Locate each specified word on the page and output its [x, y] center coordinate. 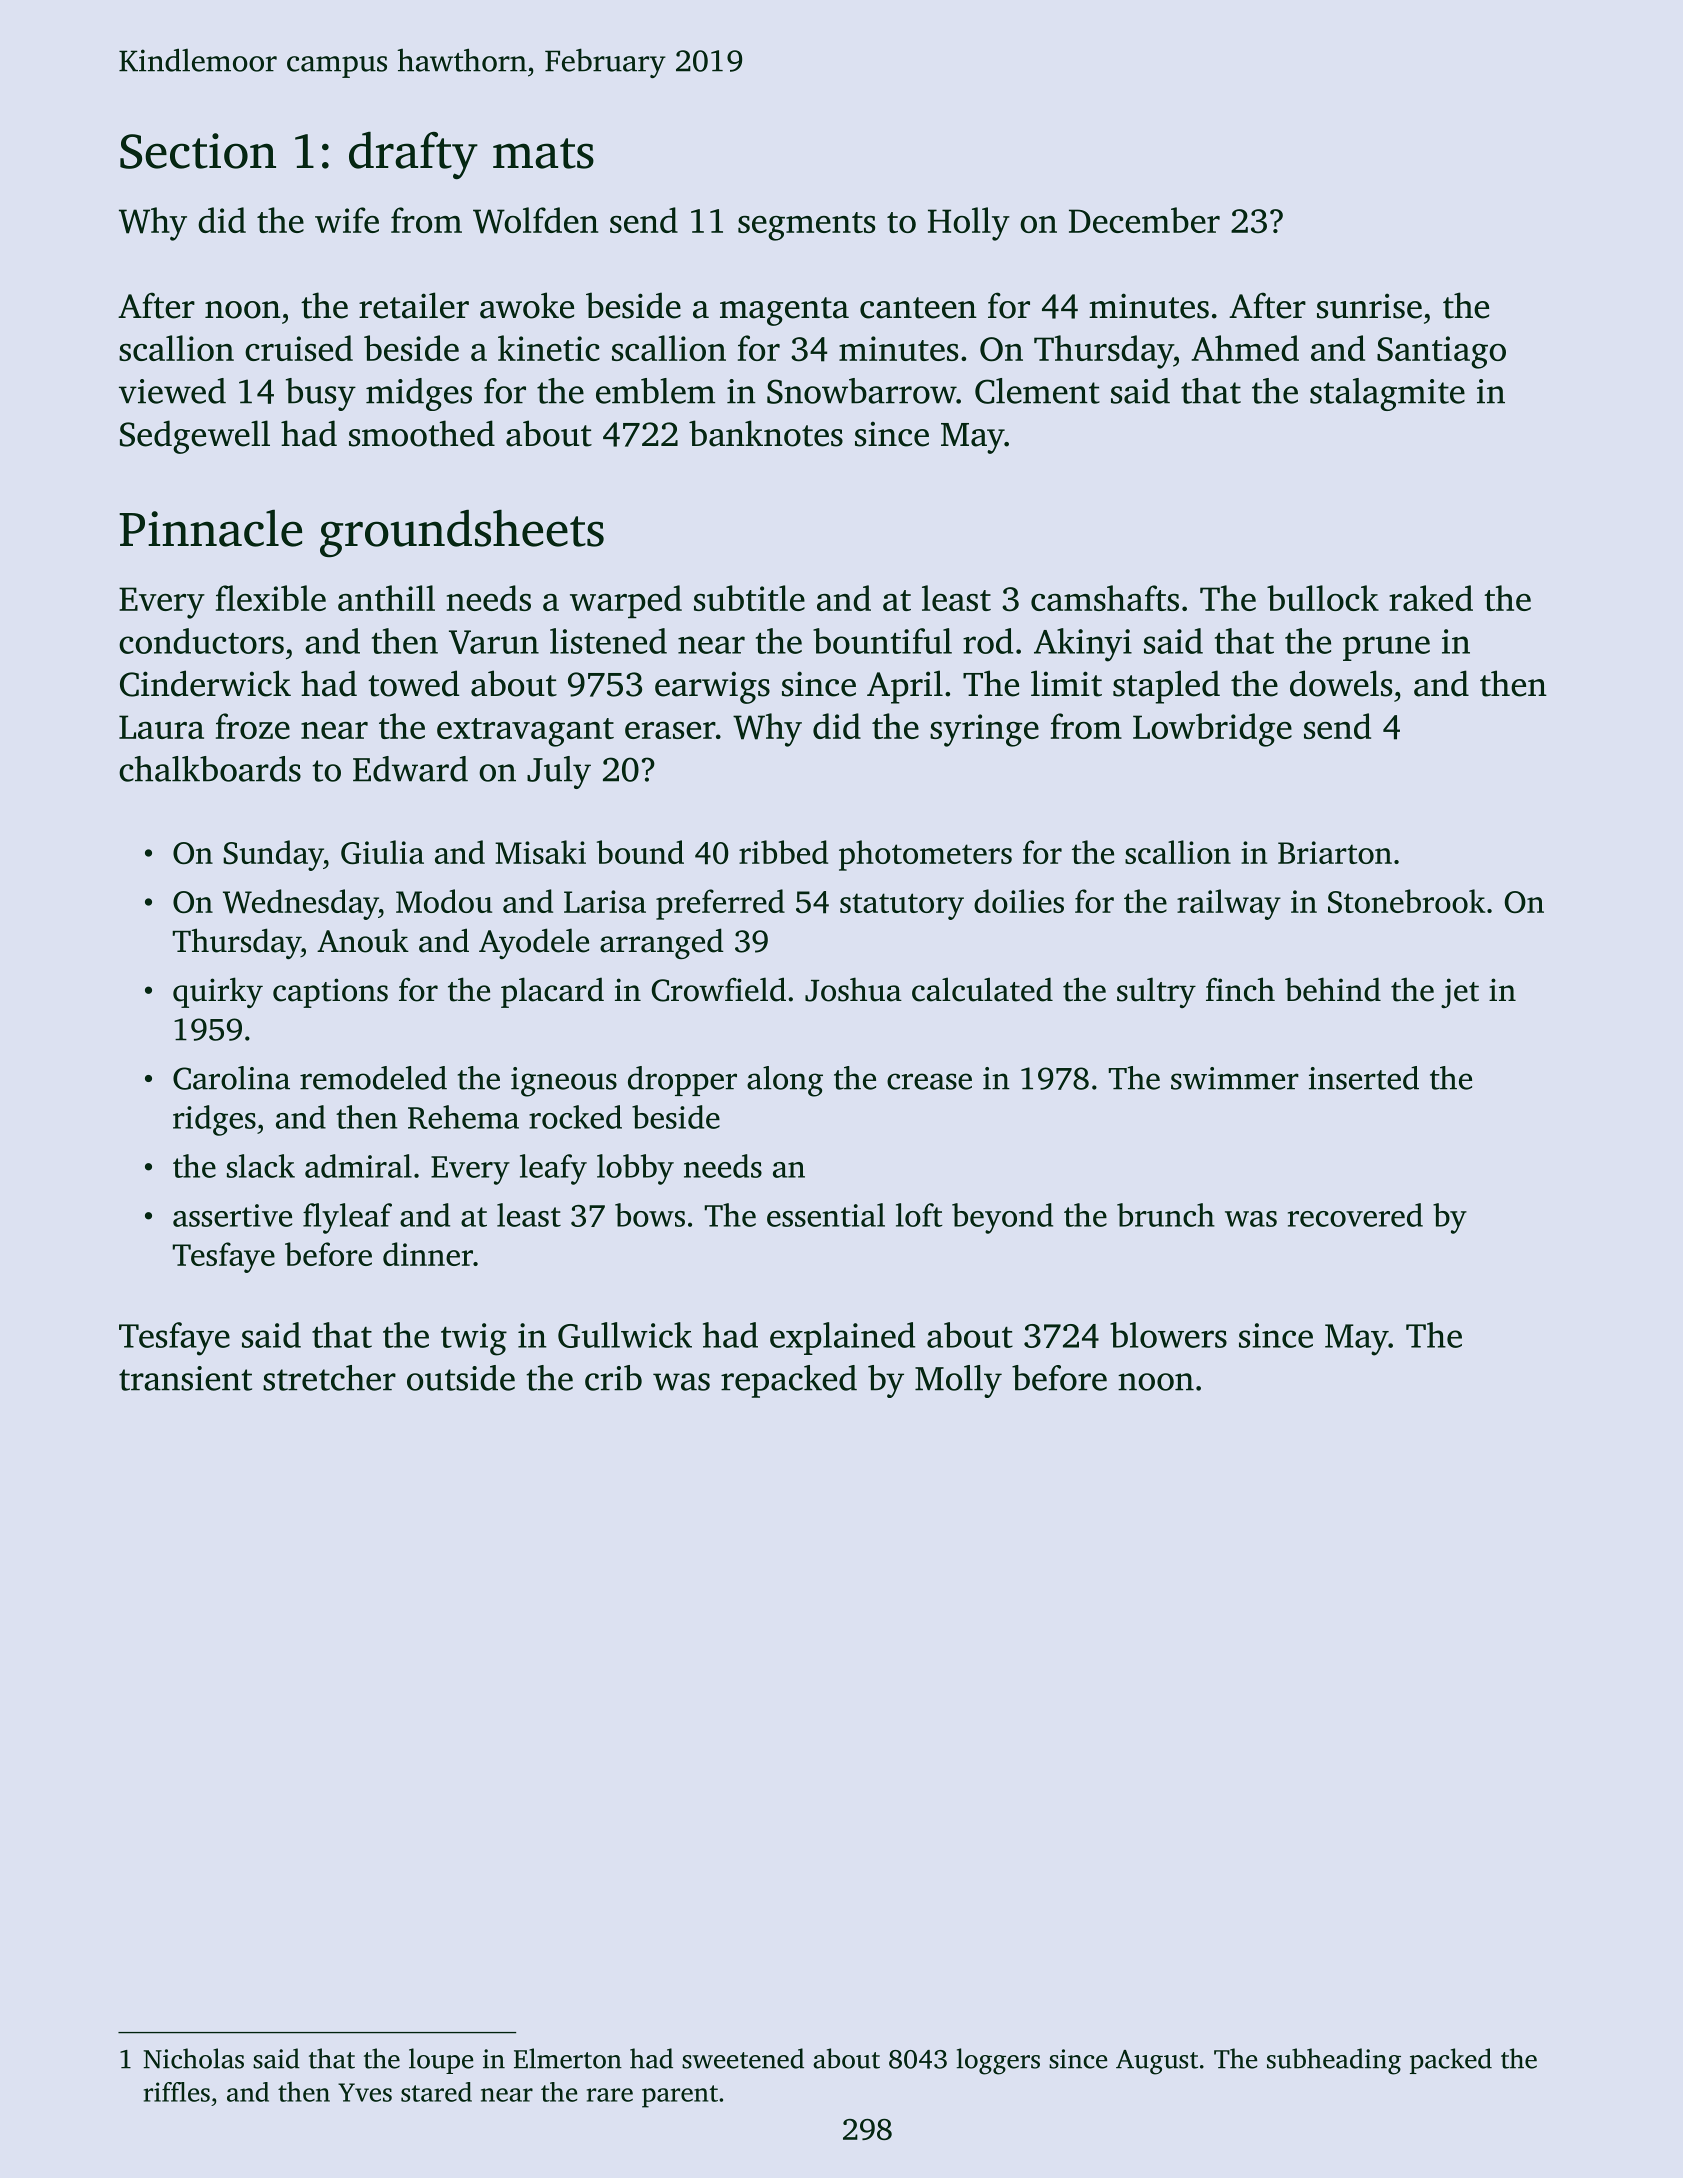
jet [1460, 993]
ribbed [783, 852]
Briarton [1335, 852]
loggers [998, 2061]
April [905, 687]
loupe [441, 2061]
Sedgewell [195, 437]
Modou [444, 901]
